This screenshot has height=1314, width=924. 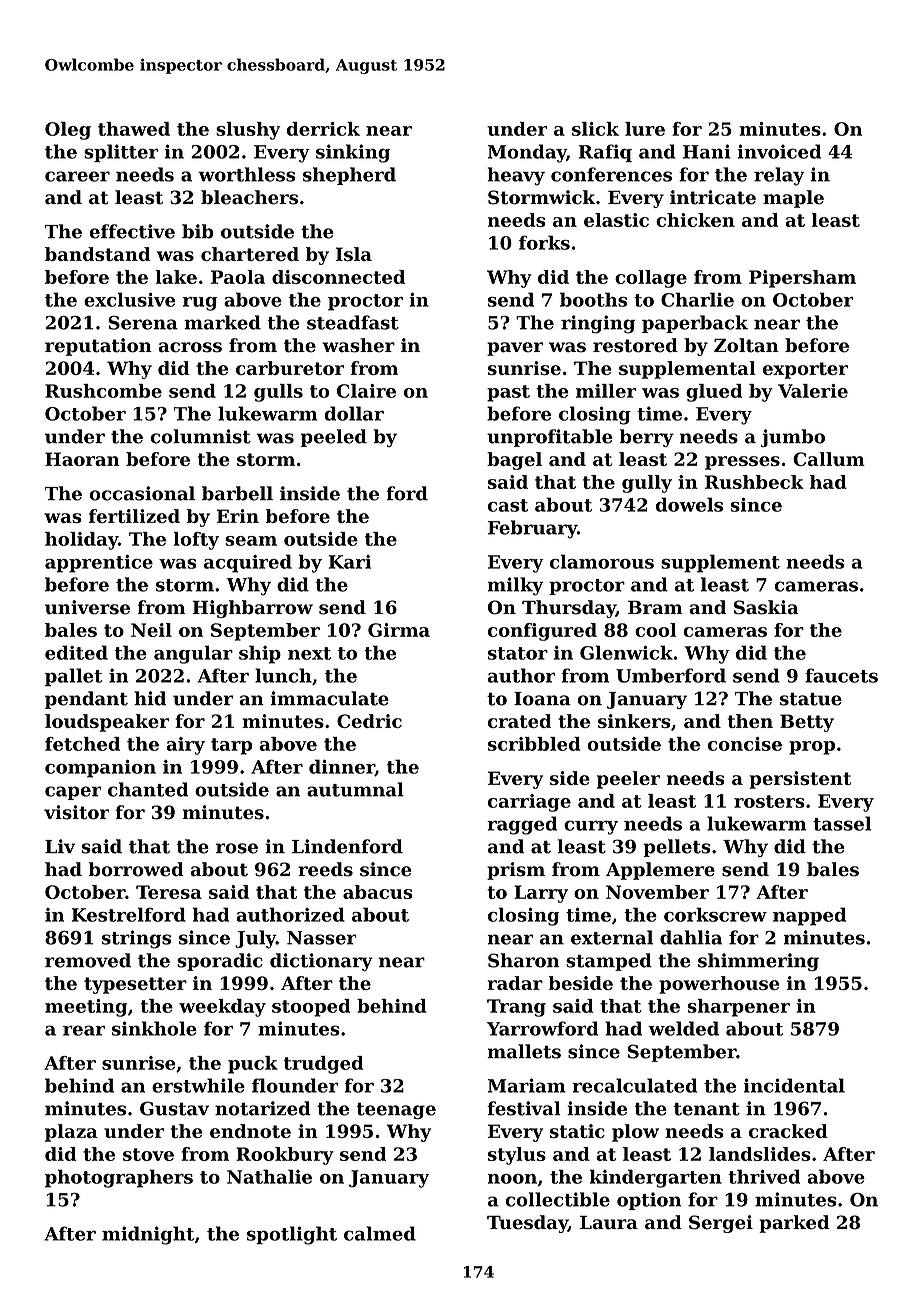 What do you see at coordinates (74, 677) in the screenshot?
I see `pallet` at bounding box center [74, 677].
